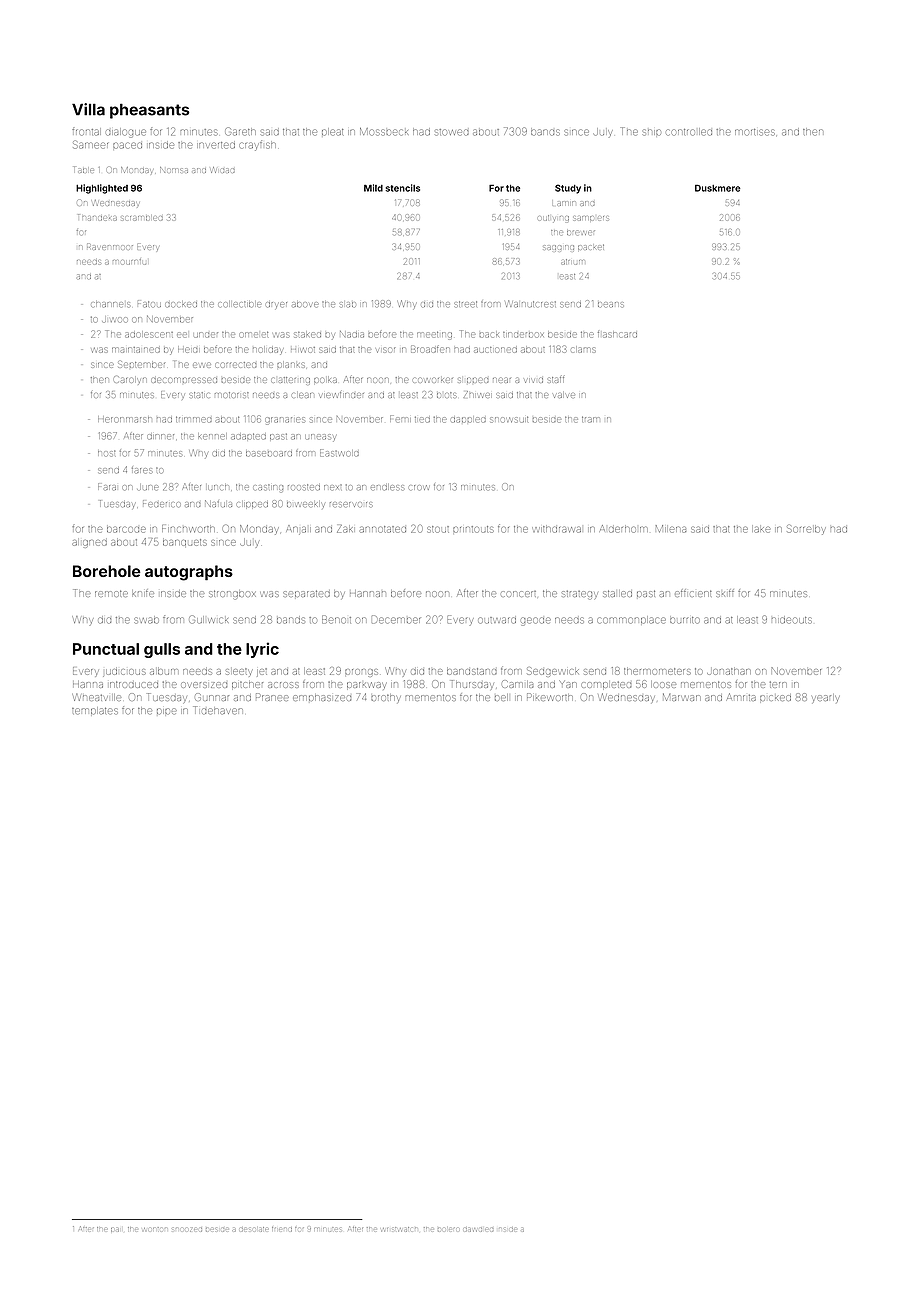  I want to click on yearly, so click(826, 698).
